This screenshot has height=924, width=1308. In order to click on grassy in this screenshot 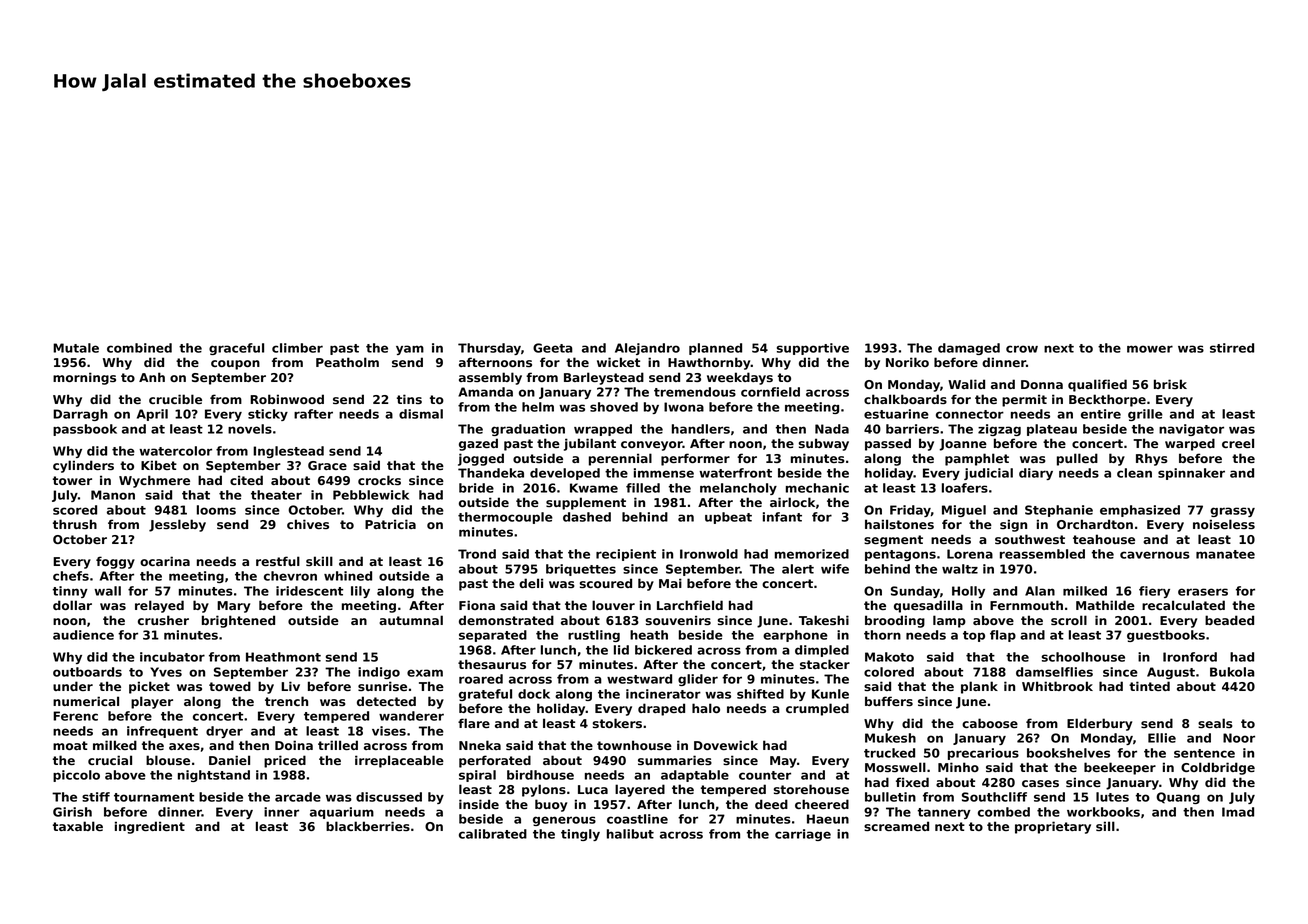, I will do `click(1232, 512)`.
